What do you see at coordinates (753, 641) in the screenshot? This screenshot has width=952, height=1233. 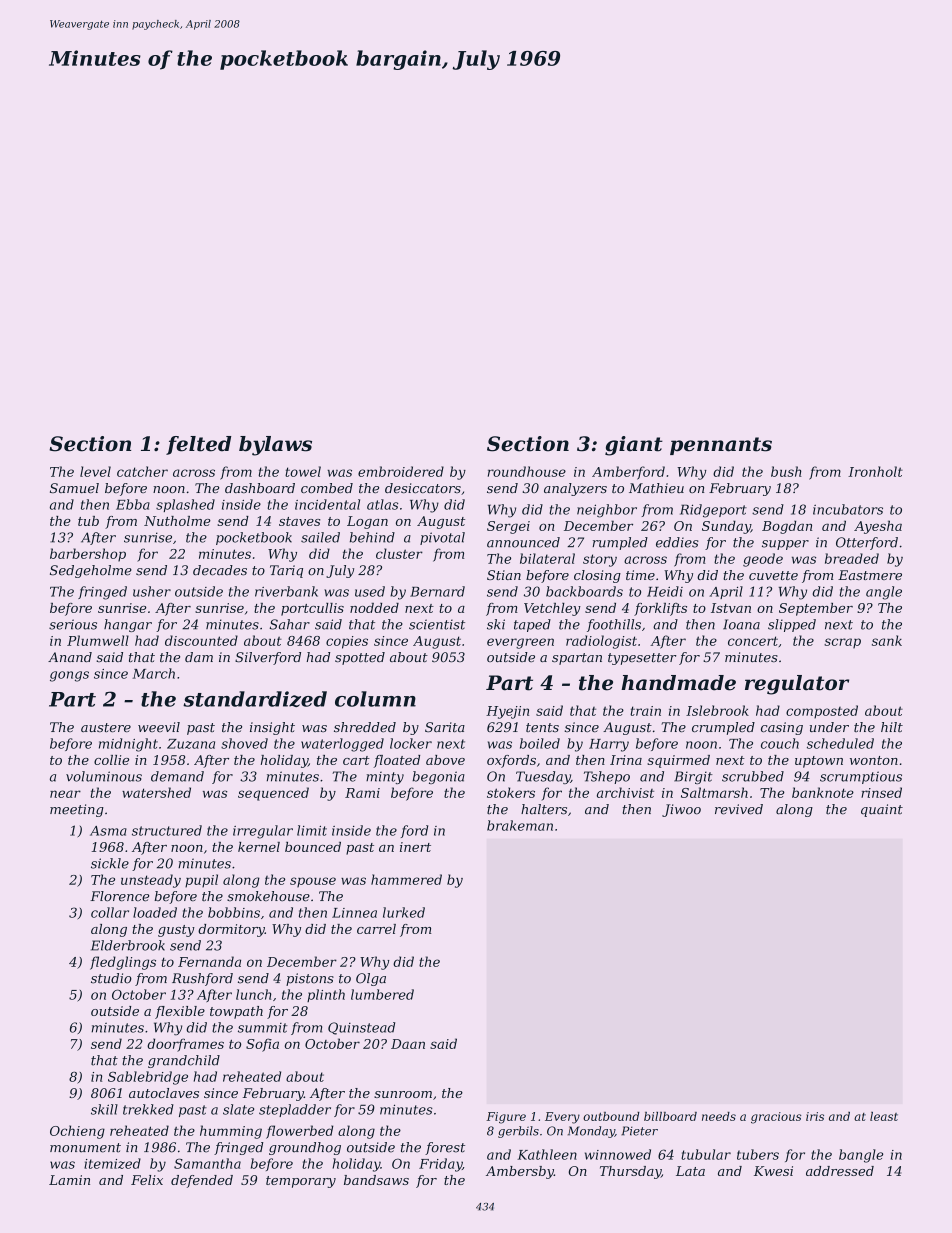 I see `concert` at bounding box center [753, 641].
